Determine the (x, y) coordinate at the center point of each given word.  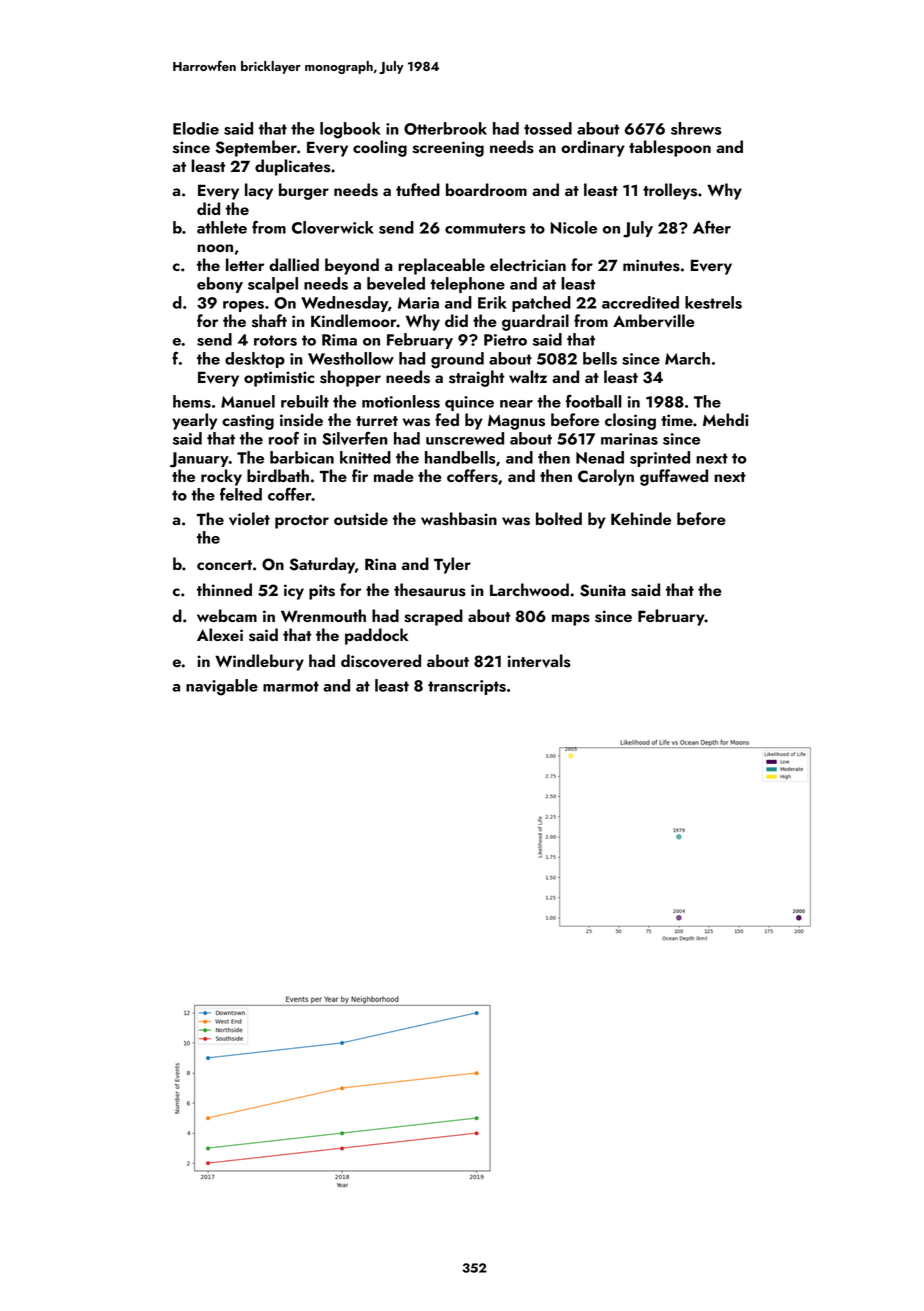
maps (571, 620)
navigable (222, 687)
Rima (339, 340)
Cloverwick (333, 227)
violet (249, 518)
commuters (485, 228)
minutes (651, 265)
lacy (259, 191)
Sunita (603, 590)
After (712, 227)
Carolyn (606, 477)
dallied (294, 264)
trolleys (670, 191)
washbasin (459, 519)
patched (541, 304)
